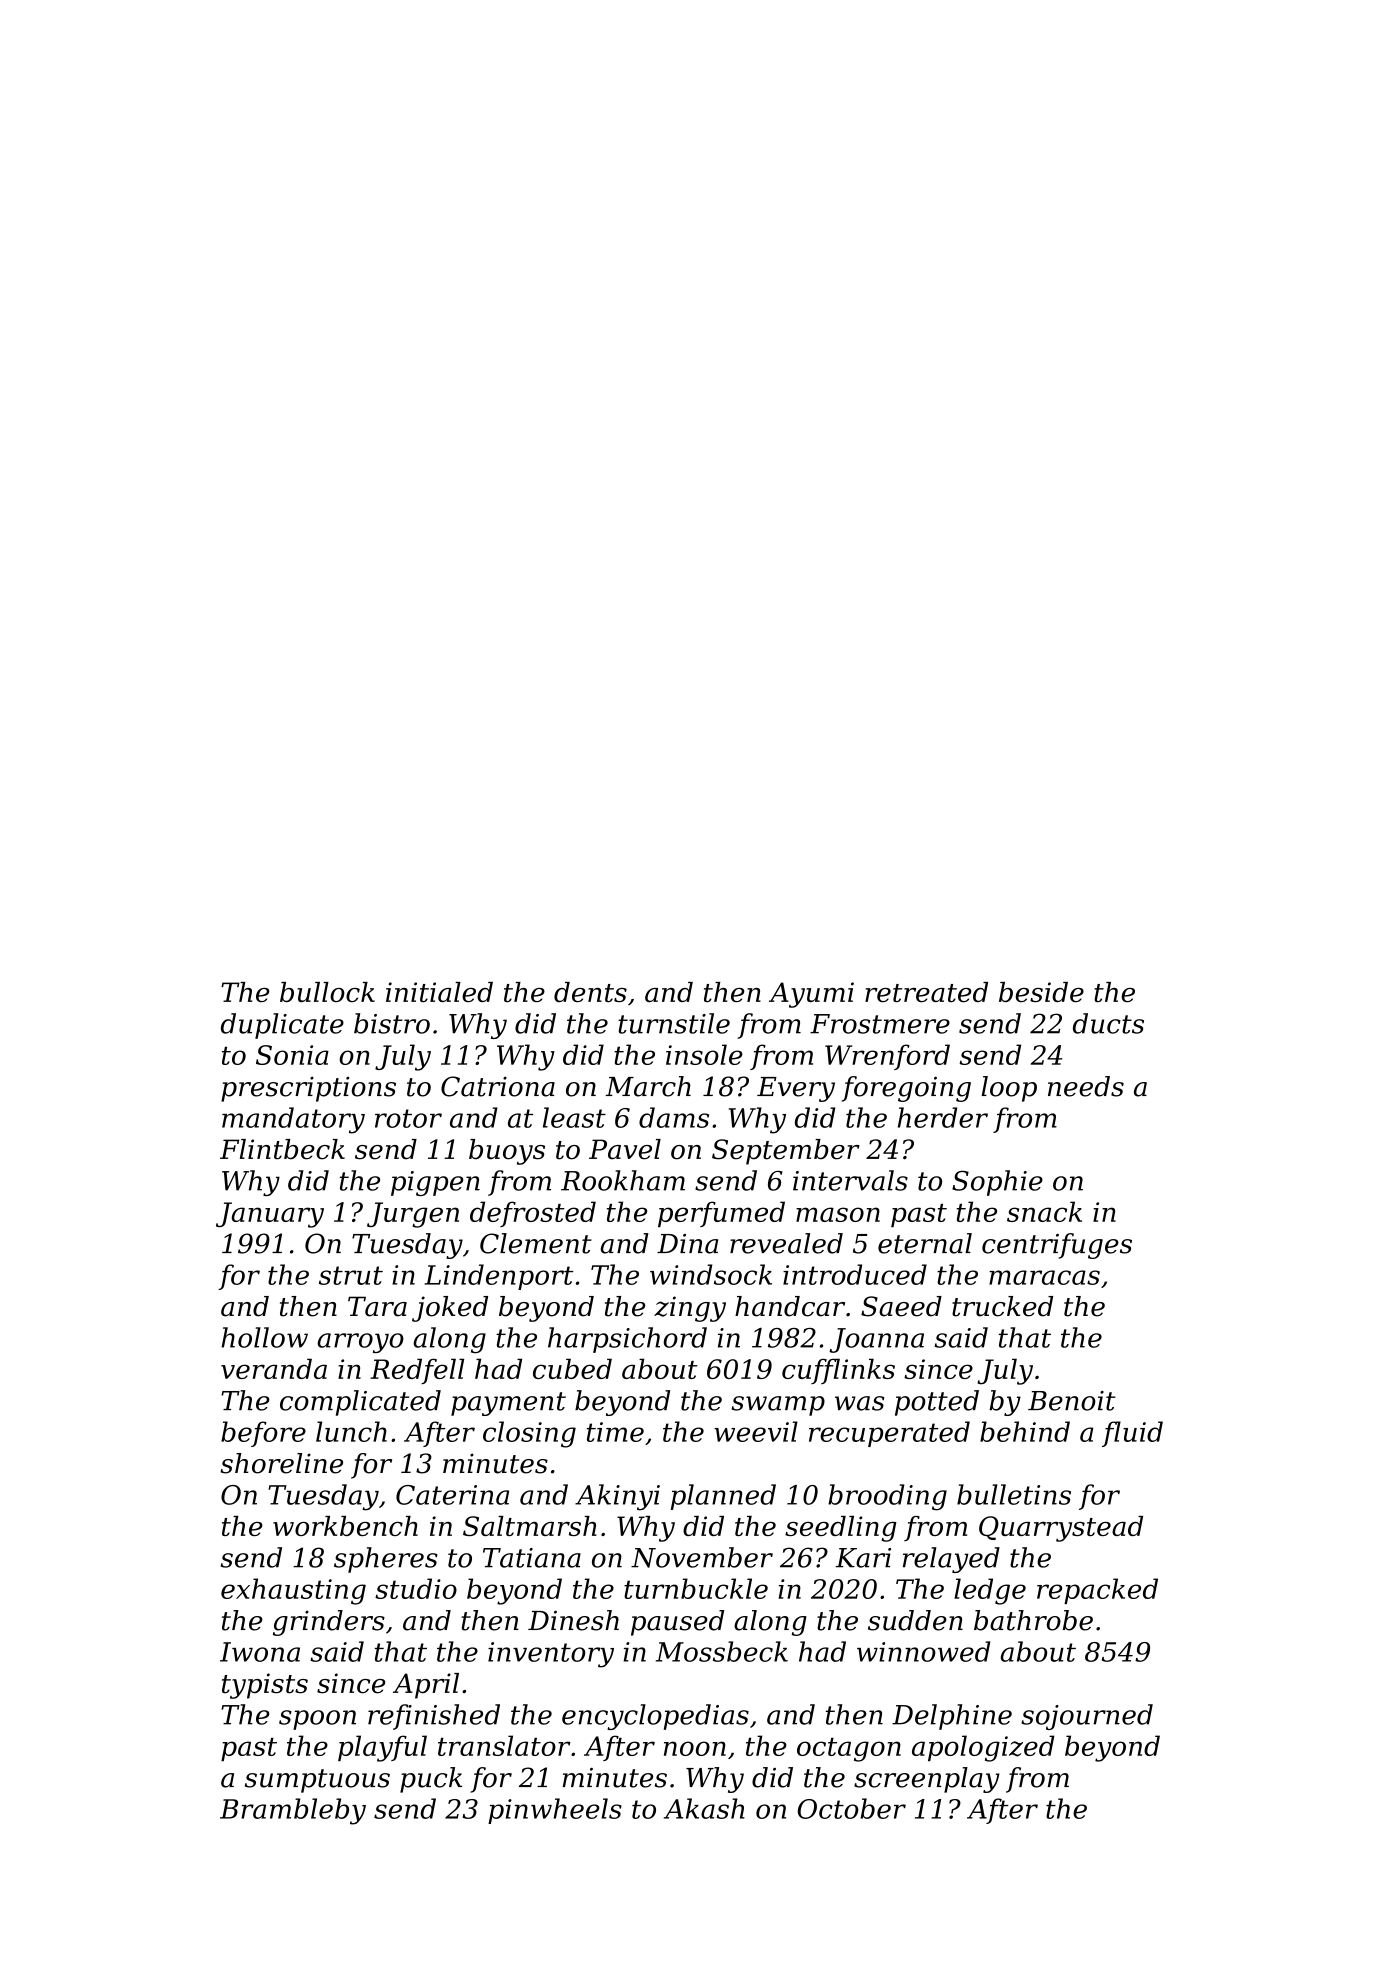 The image size is (1386, 1969). What do you see at coordinates (1108, 1023) in the screenshot?
I see `ducts` at bounding box center [1108, 1023].
